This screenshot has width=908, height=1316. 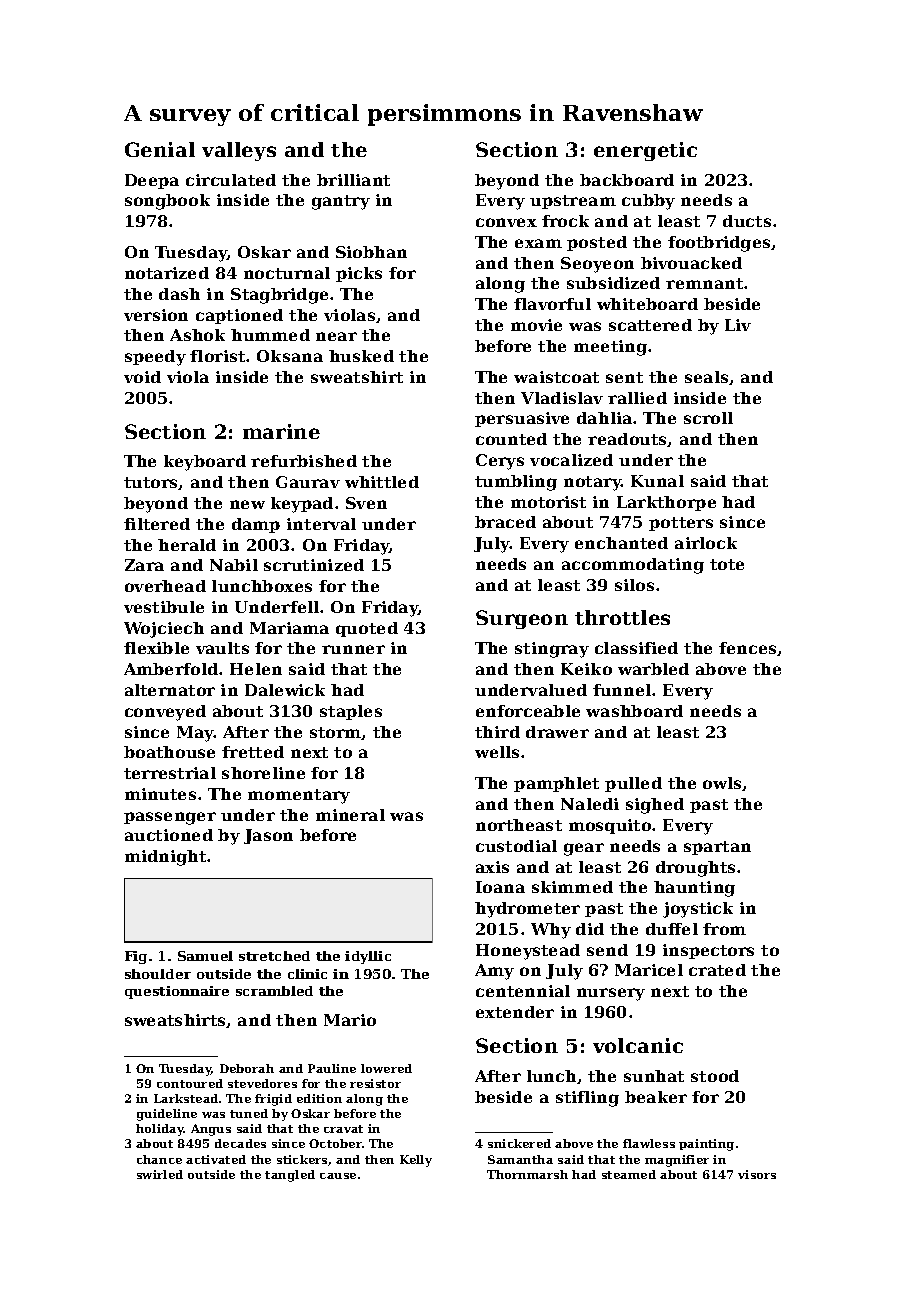 What do you see at coordinates (367, 629) in the screenshot?
I see `quoted` at bounding box center [367, 629].
